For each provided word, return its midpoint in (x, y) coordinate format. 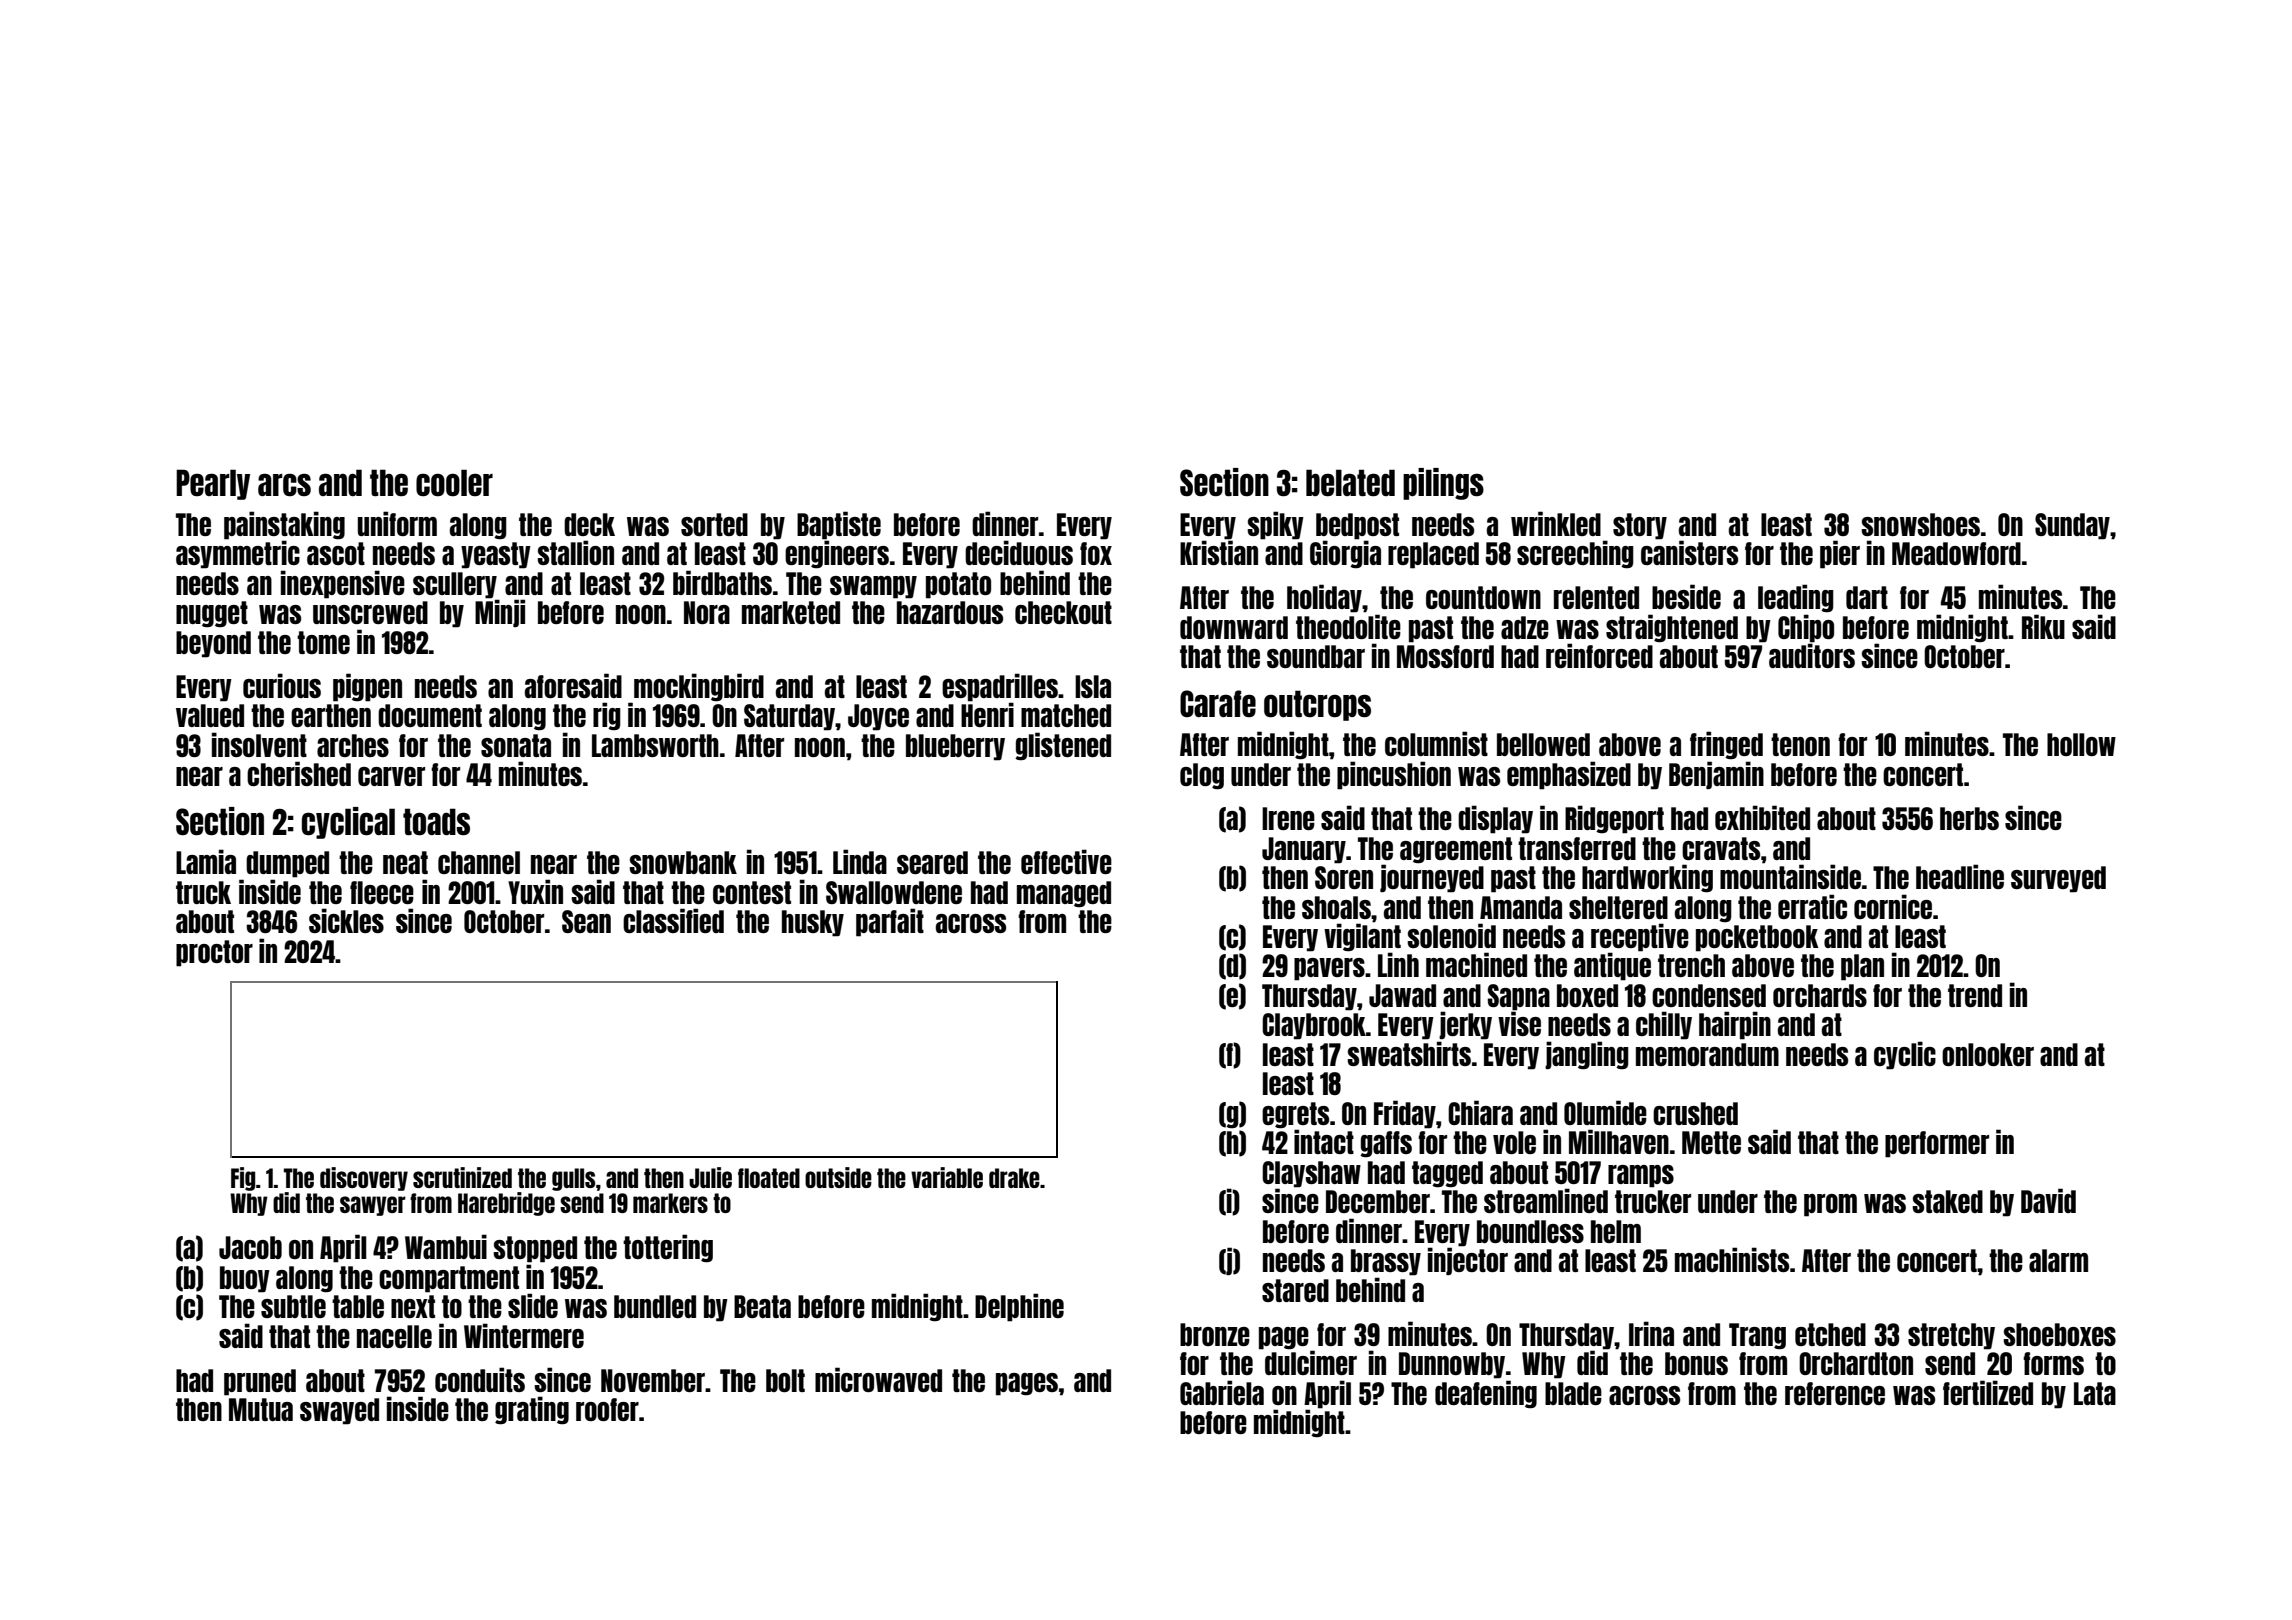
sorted (714, 524)
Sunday (2072, 526)
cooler (454, 483)
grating (532, 1410)
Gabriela (1222, 1392)
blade (1573, 1393)
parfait (890, 922)
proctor (214, 953)
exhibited (1762, 817)
